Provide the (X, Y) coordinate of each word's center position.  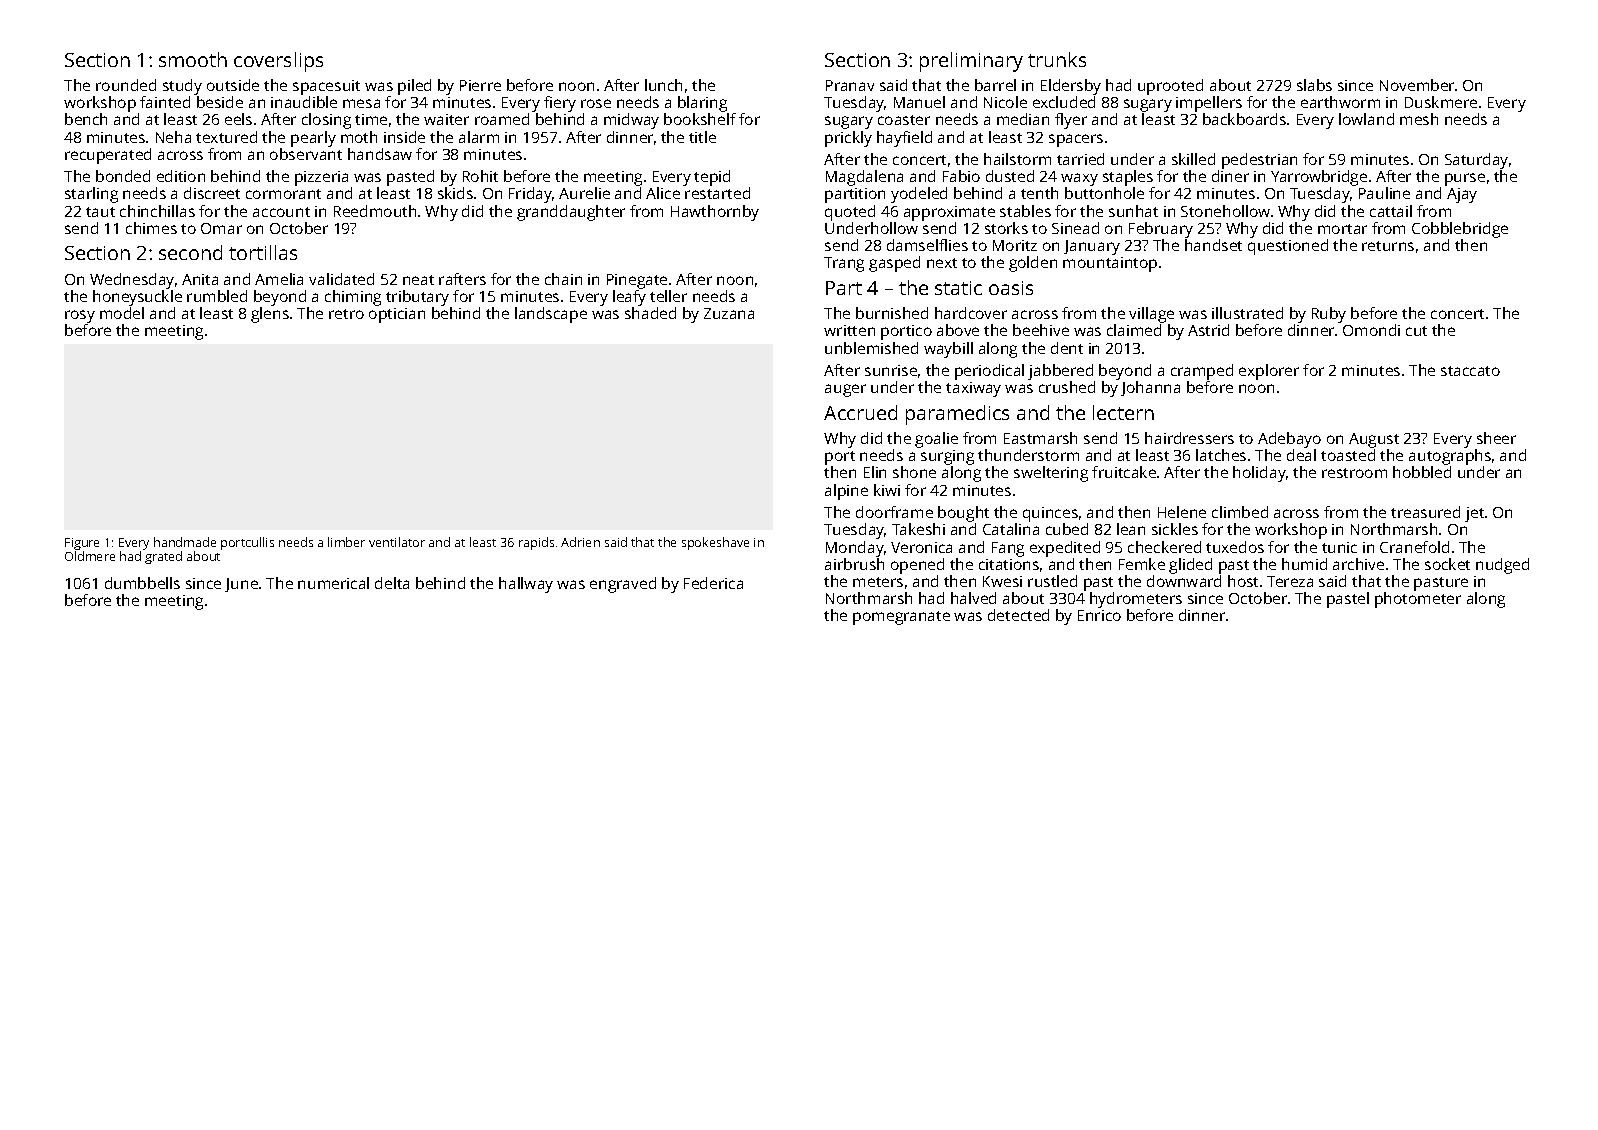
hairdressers (1189, 438)
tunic (1339, 547)
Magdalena (864, 178)
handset (1213, 245)
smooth (193, 59)
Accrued (860, 412)
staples (1128, 178)
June (241, 585)
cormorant (283, 194)
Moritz (1015, 245)
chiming (353, 298)
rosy (80, 316)
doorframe (894, 512)
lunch (663, 85)
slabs (1314, 85)
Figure (82, 544)
